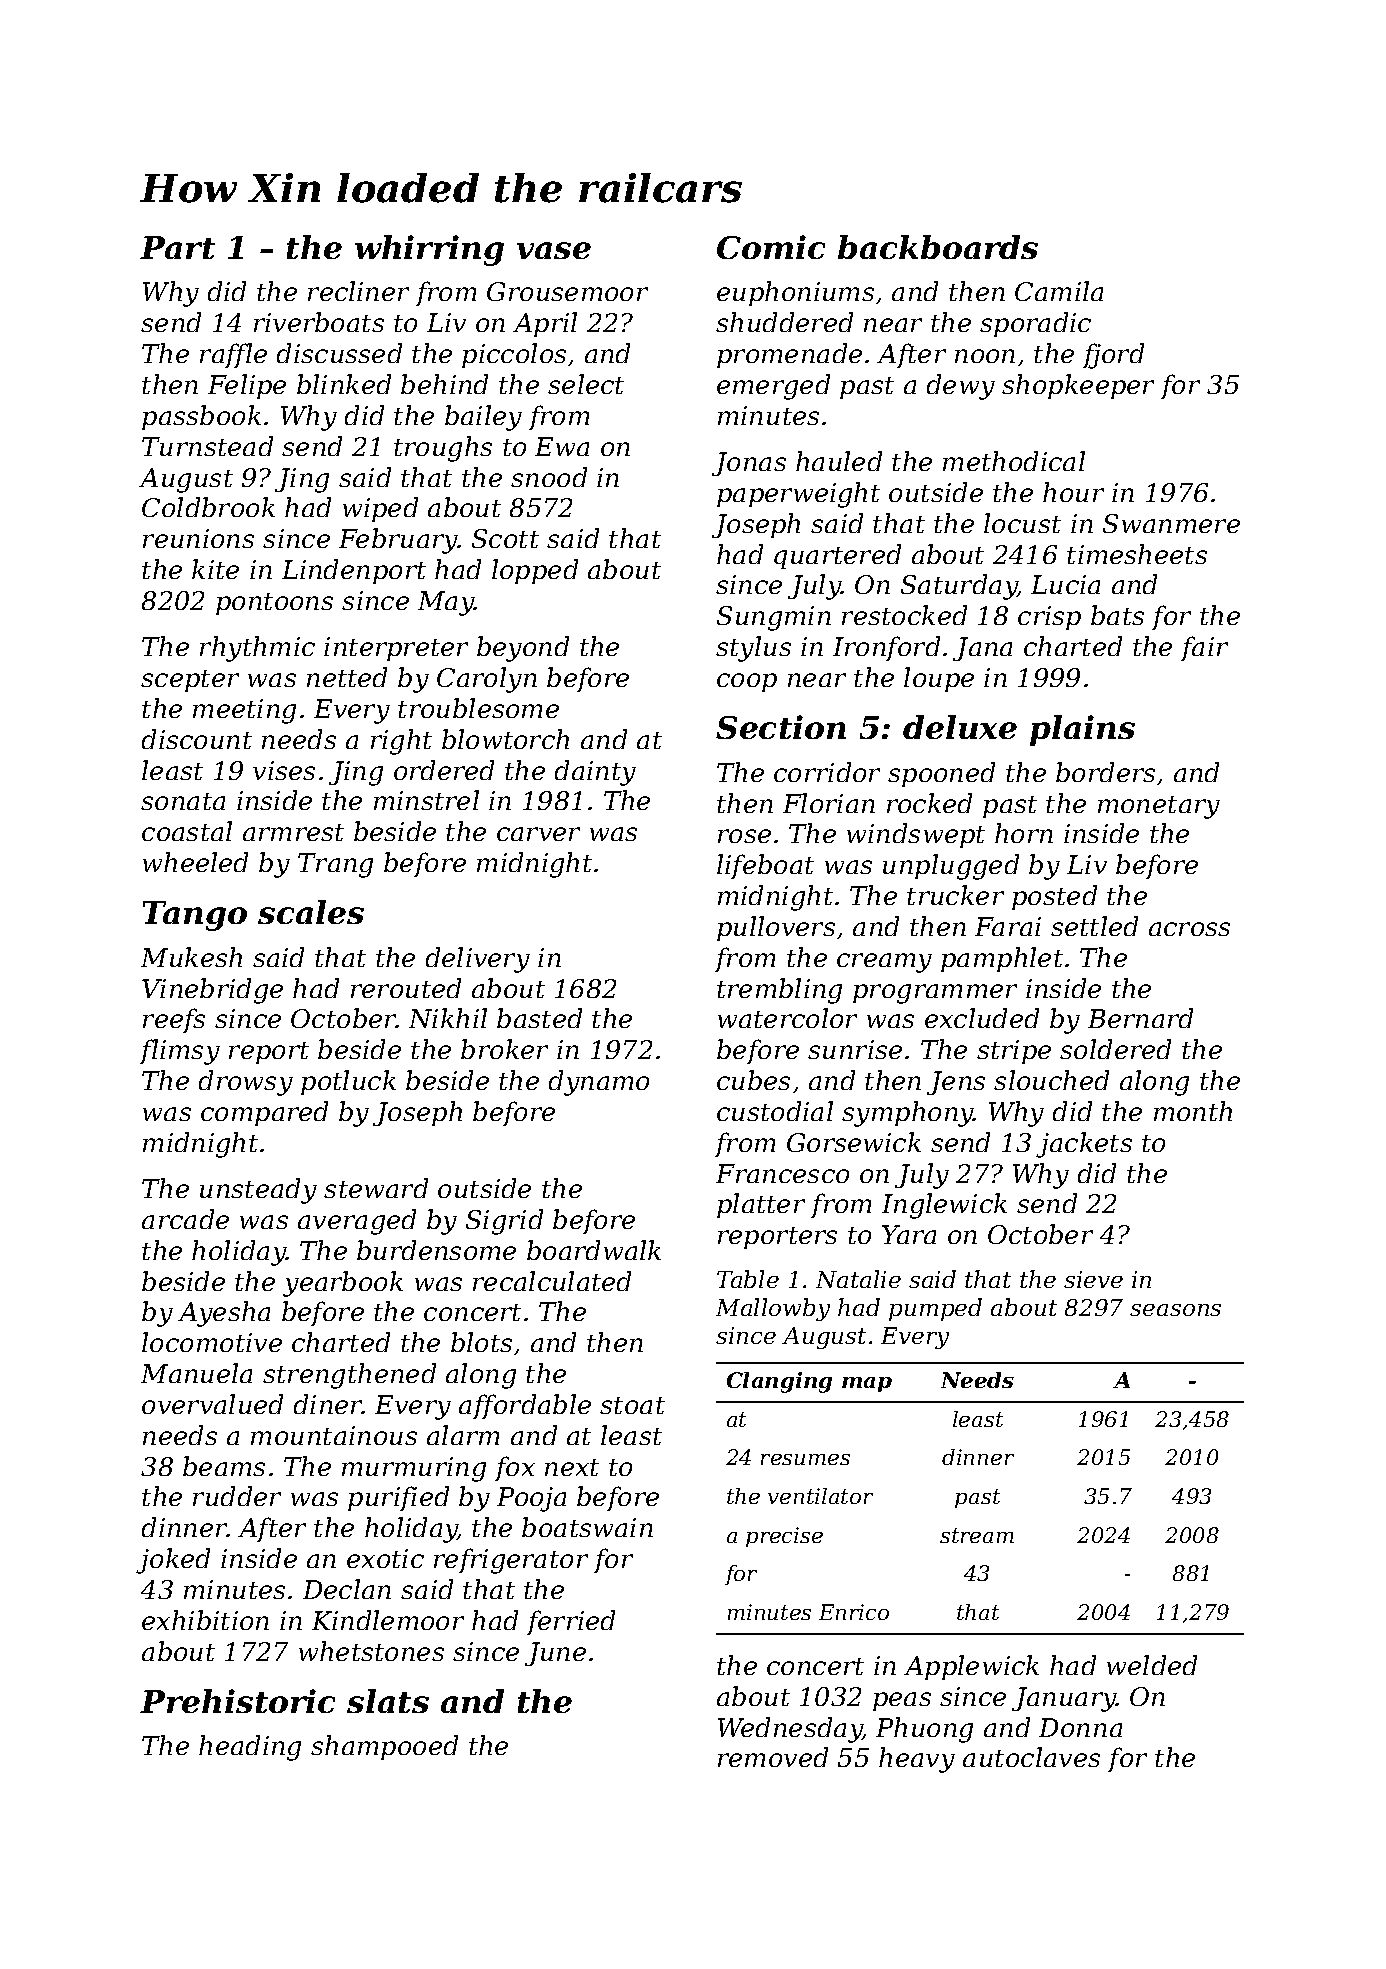 Image resolution: width=1386 pixels, height=1969 pixels. I want to click on fjord, so click(1113, 356).
